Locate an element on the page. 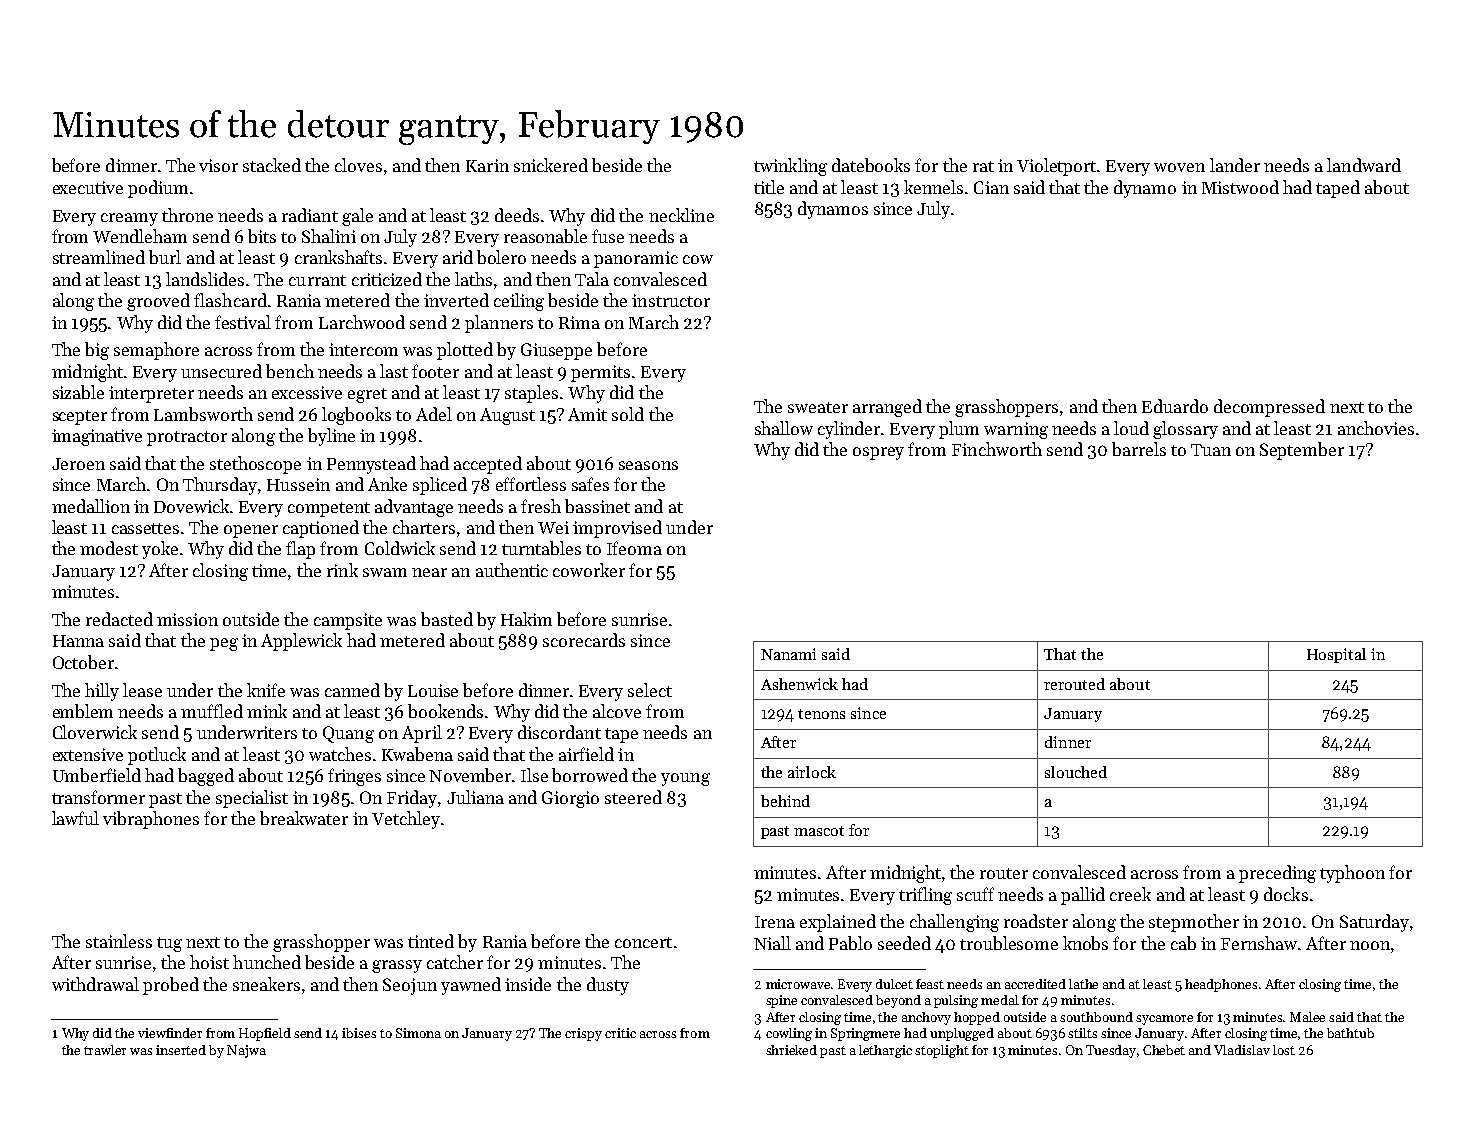  bench is located at coordinates (290, 371).
